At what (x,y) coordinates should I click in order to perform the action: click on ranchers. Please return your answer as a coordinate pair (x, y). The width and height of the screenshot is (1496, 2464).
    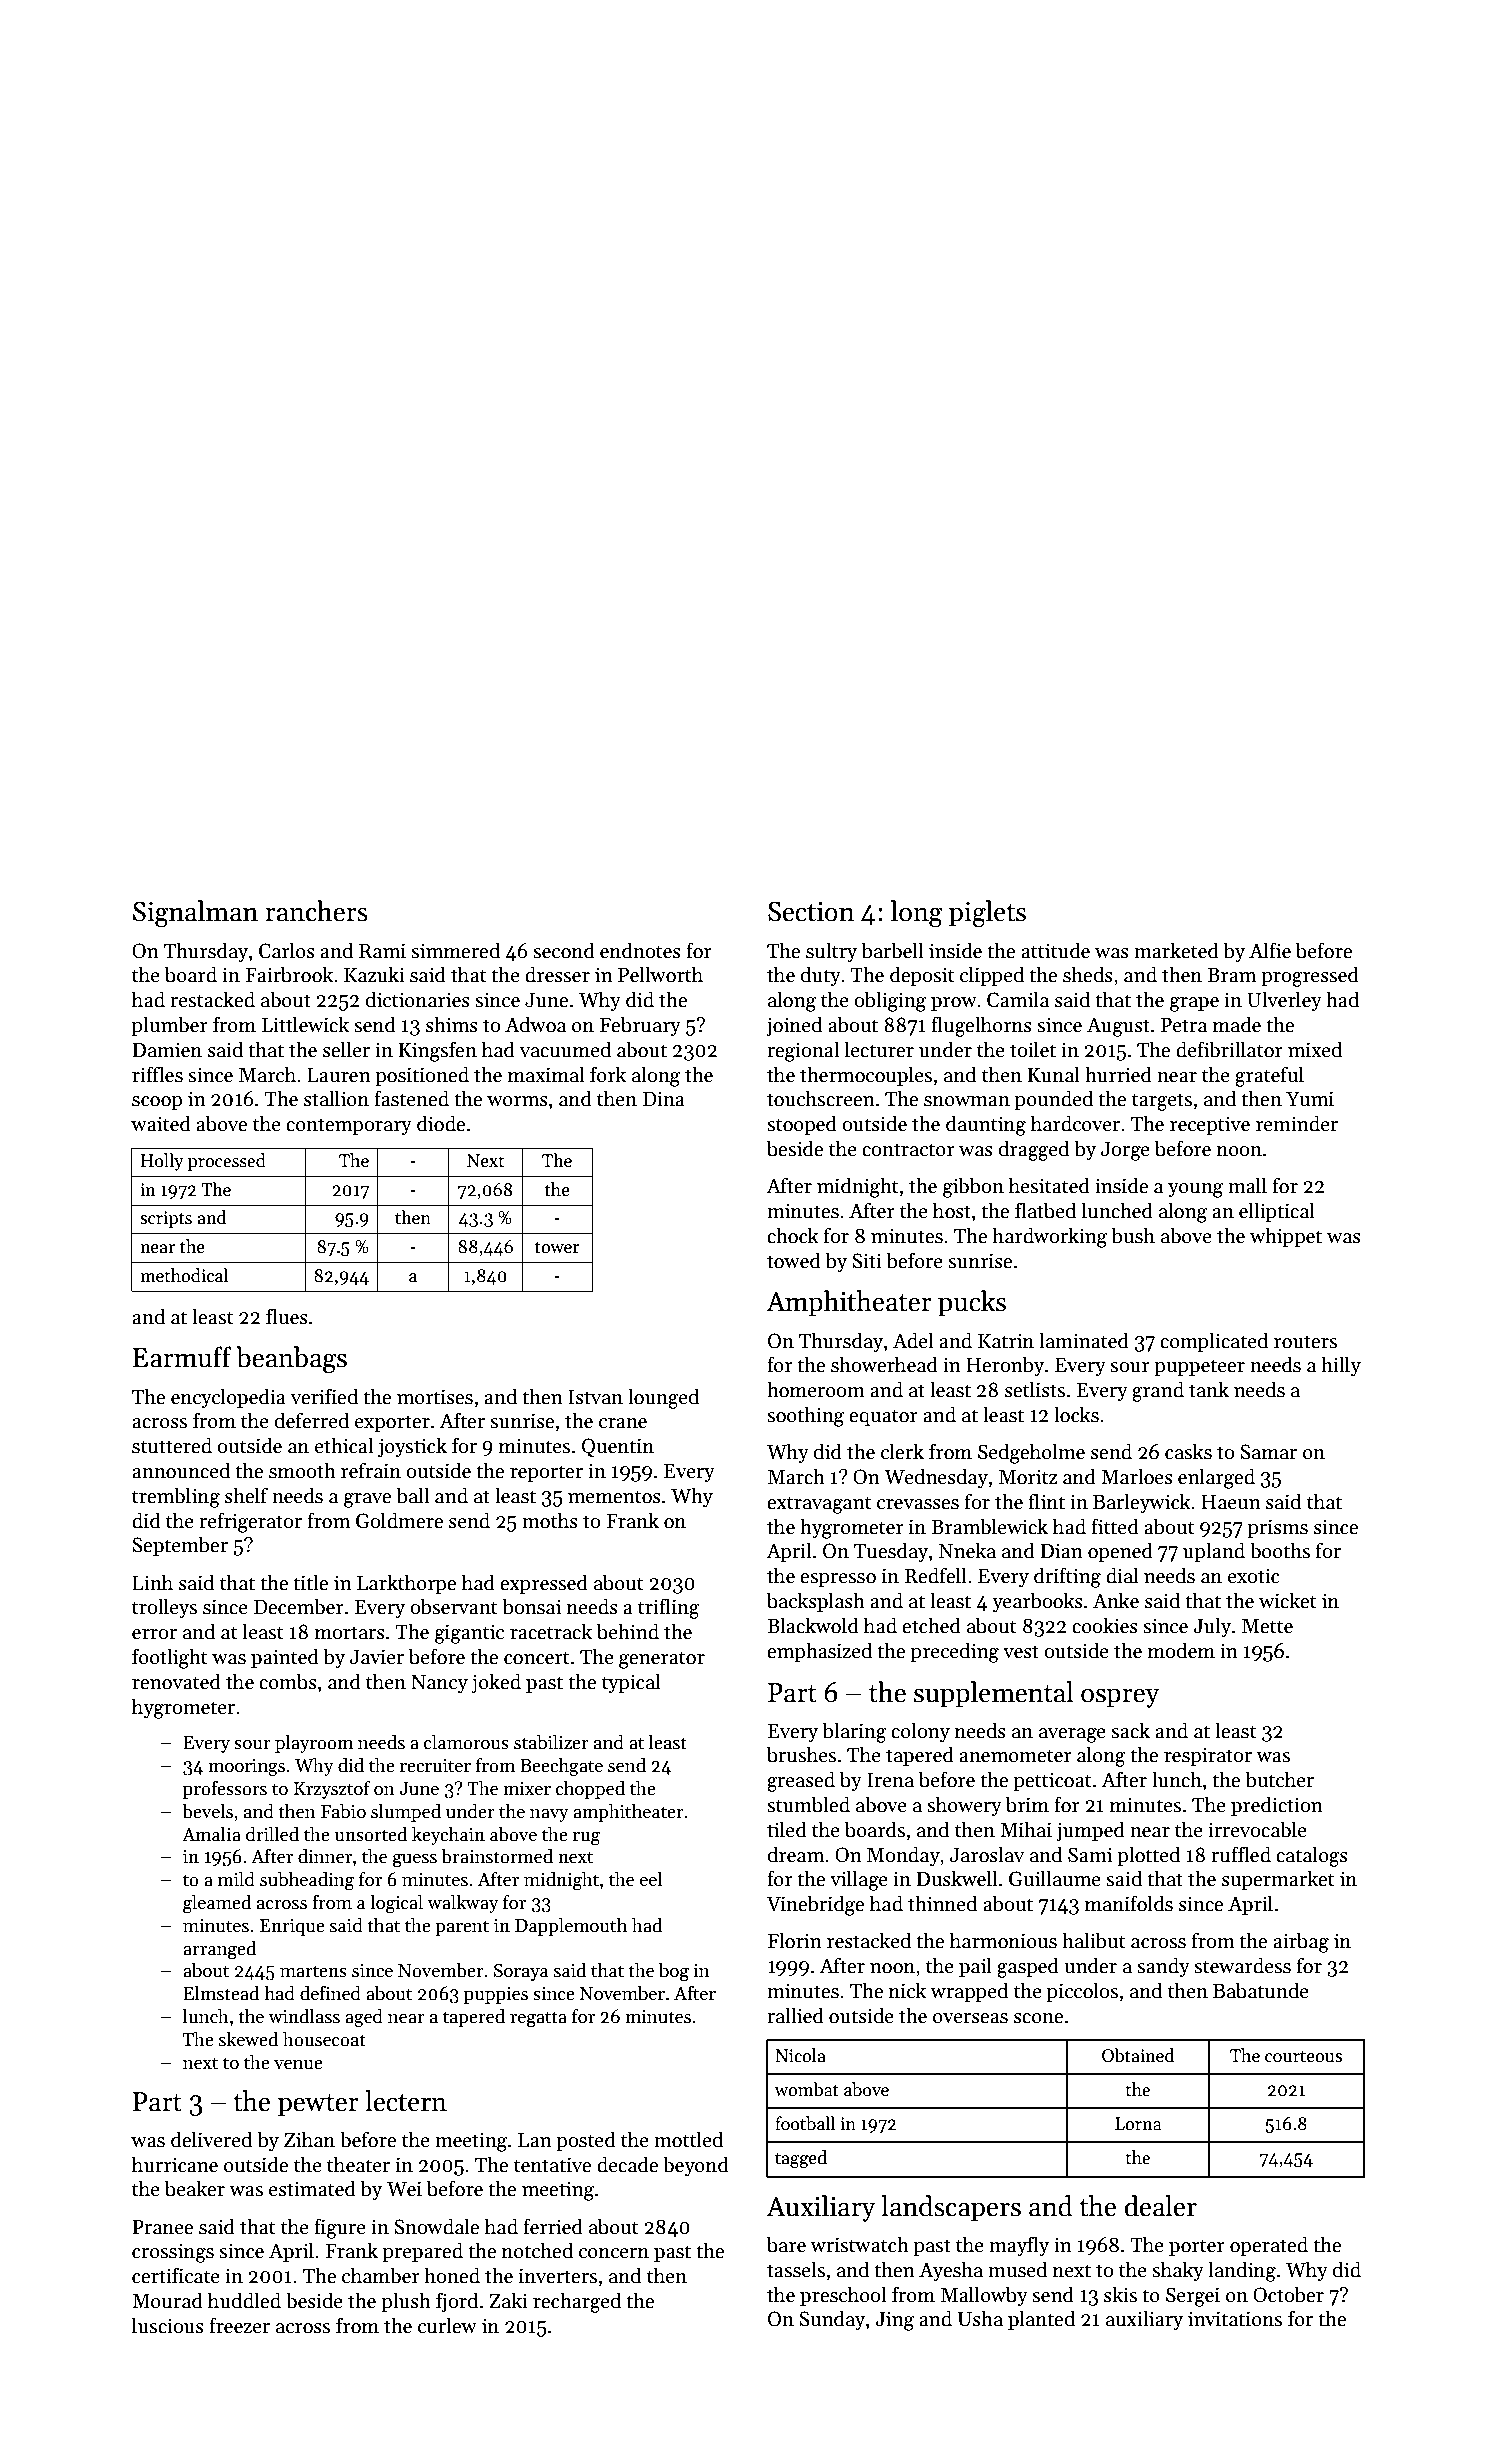
    Looking at the image, I should click on (316, 911).
